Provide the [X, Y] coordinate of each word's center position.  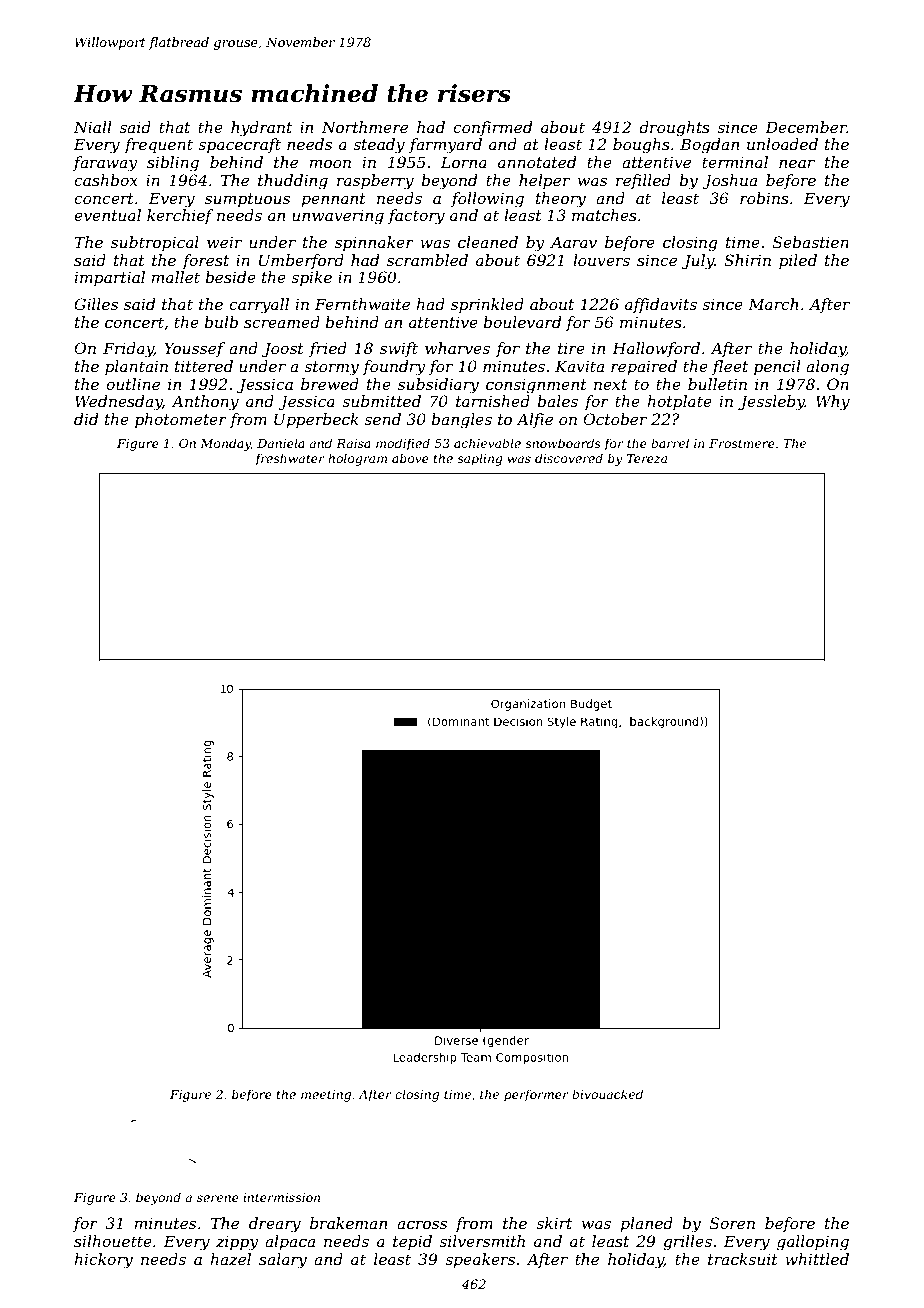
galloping [813, 1243]
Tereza [647, 458]
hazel [230, 1259]
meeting [326, 1096]
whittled [817, 1259]
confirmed [493, 128]
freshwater [290, 459]
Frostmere [742, 443]
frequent [158, 146]
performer [536, 1095]
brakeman [348, 1223]
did [86, 419]
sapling [480, 459]
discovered [569, 458]
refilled [643, 181]
